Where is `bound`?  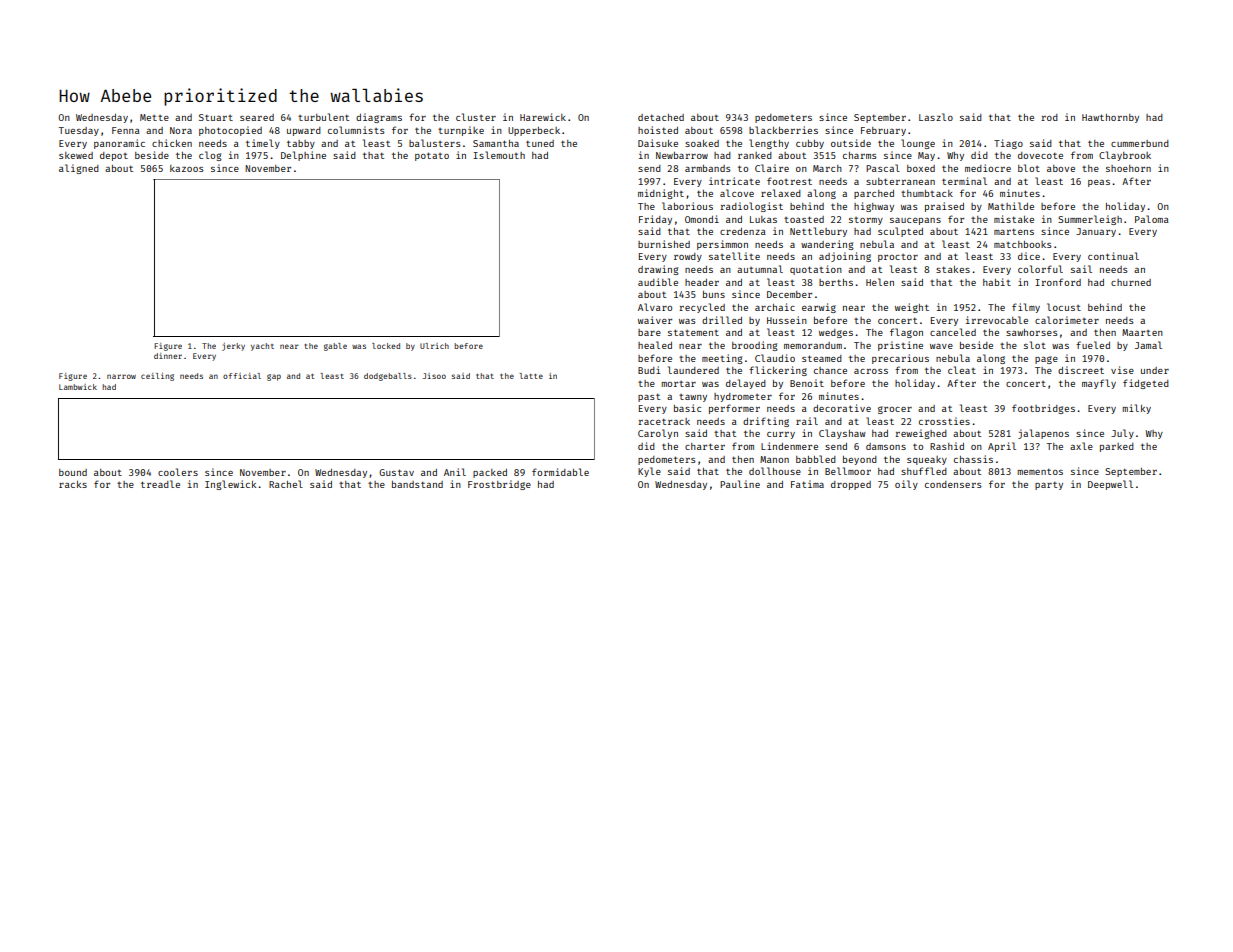 bound is located at coordinates (73, 472).
